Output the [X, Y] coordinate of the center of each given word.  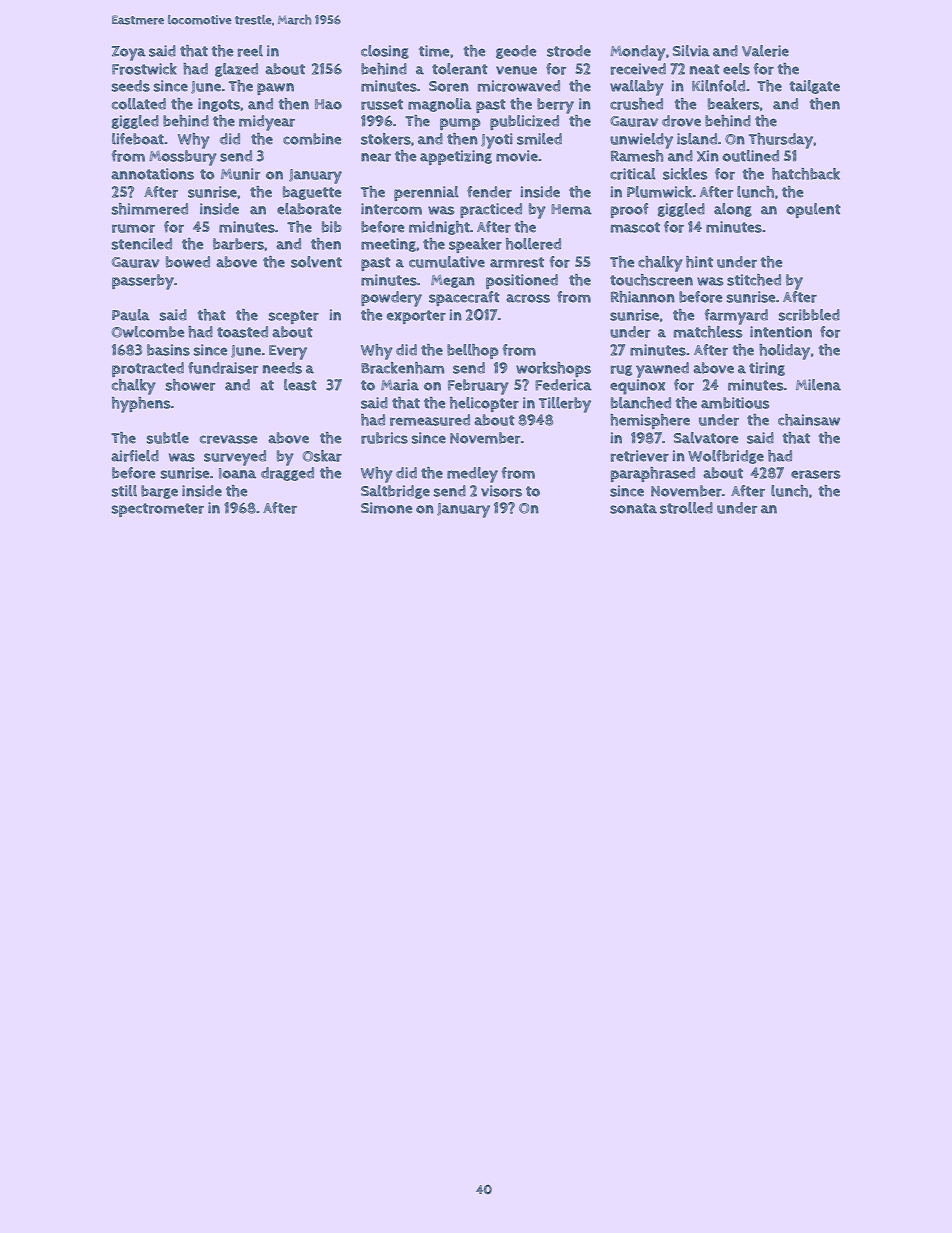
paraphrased [653, 474]
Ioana [237, 473]
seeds [131, 86]
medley [472, 475]
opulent [813, 210]
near [376, 157]
